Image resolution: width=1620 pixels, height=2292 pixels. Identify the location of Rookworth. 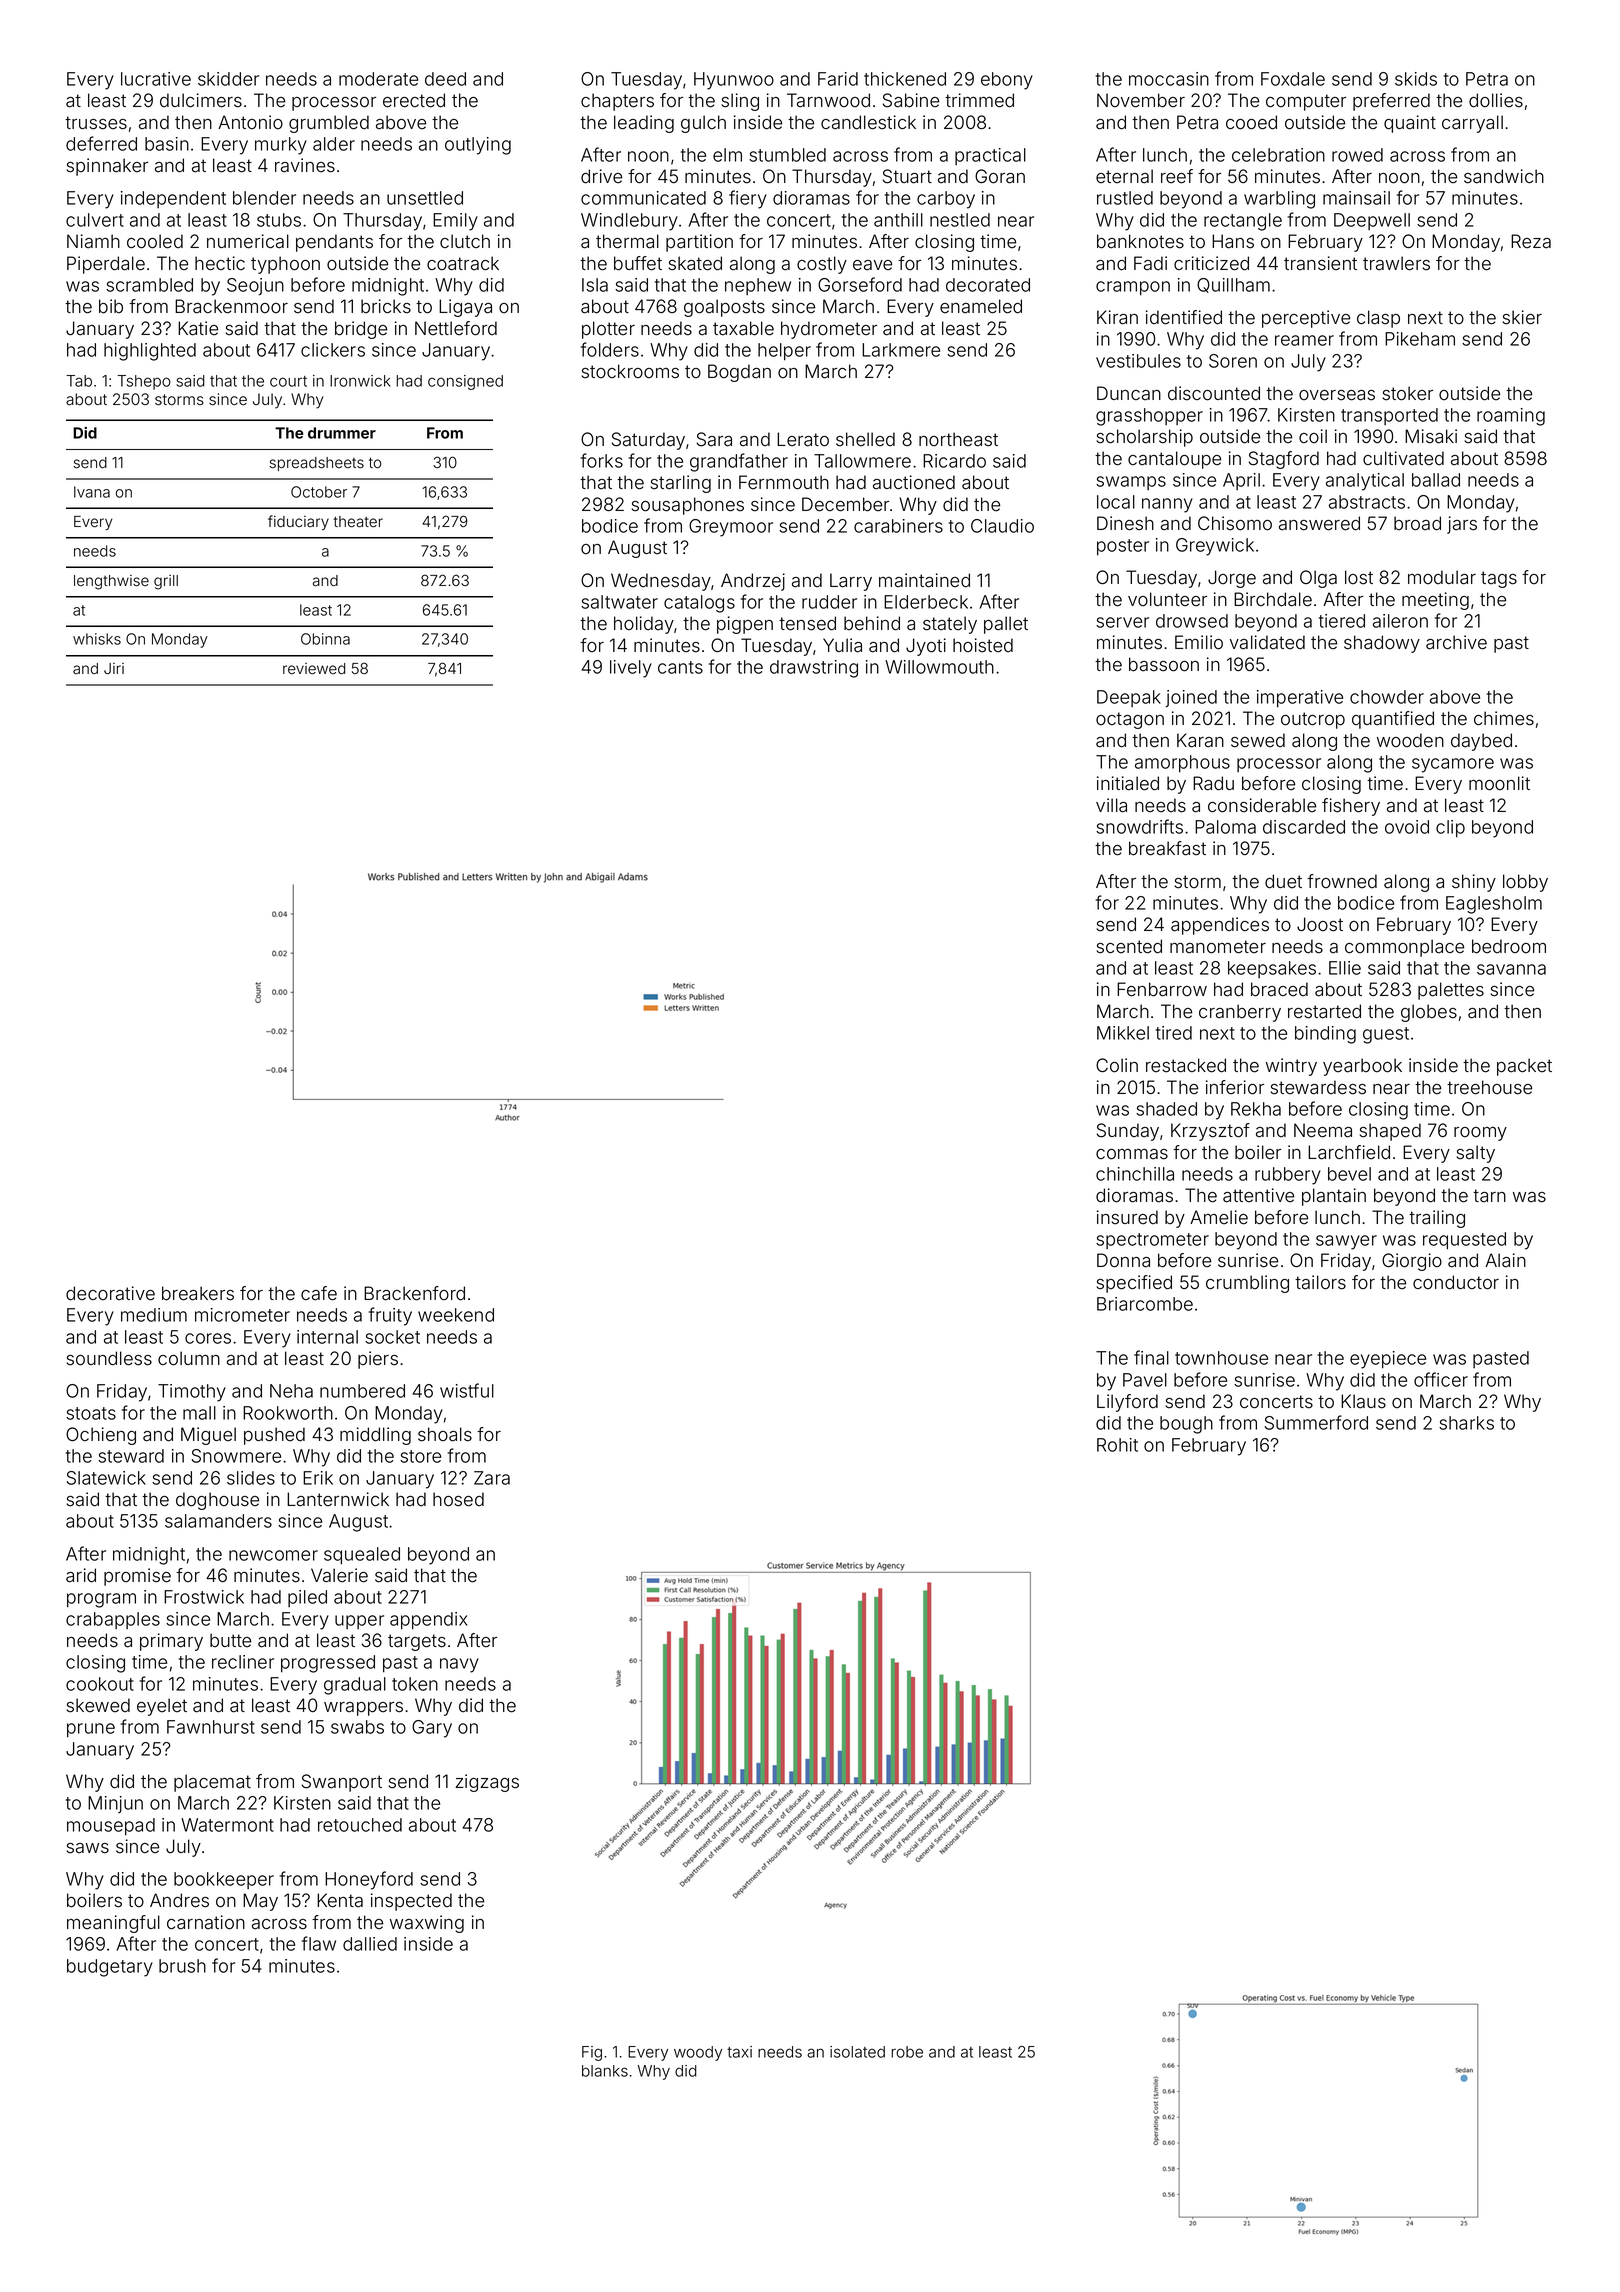
(288, 1413).
